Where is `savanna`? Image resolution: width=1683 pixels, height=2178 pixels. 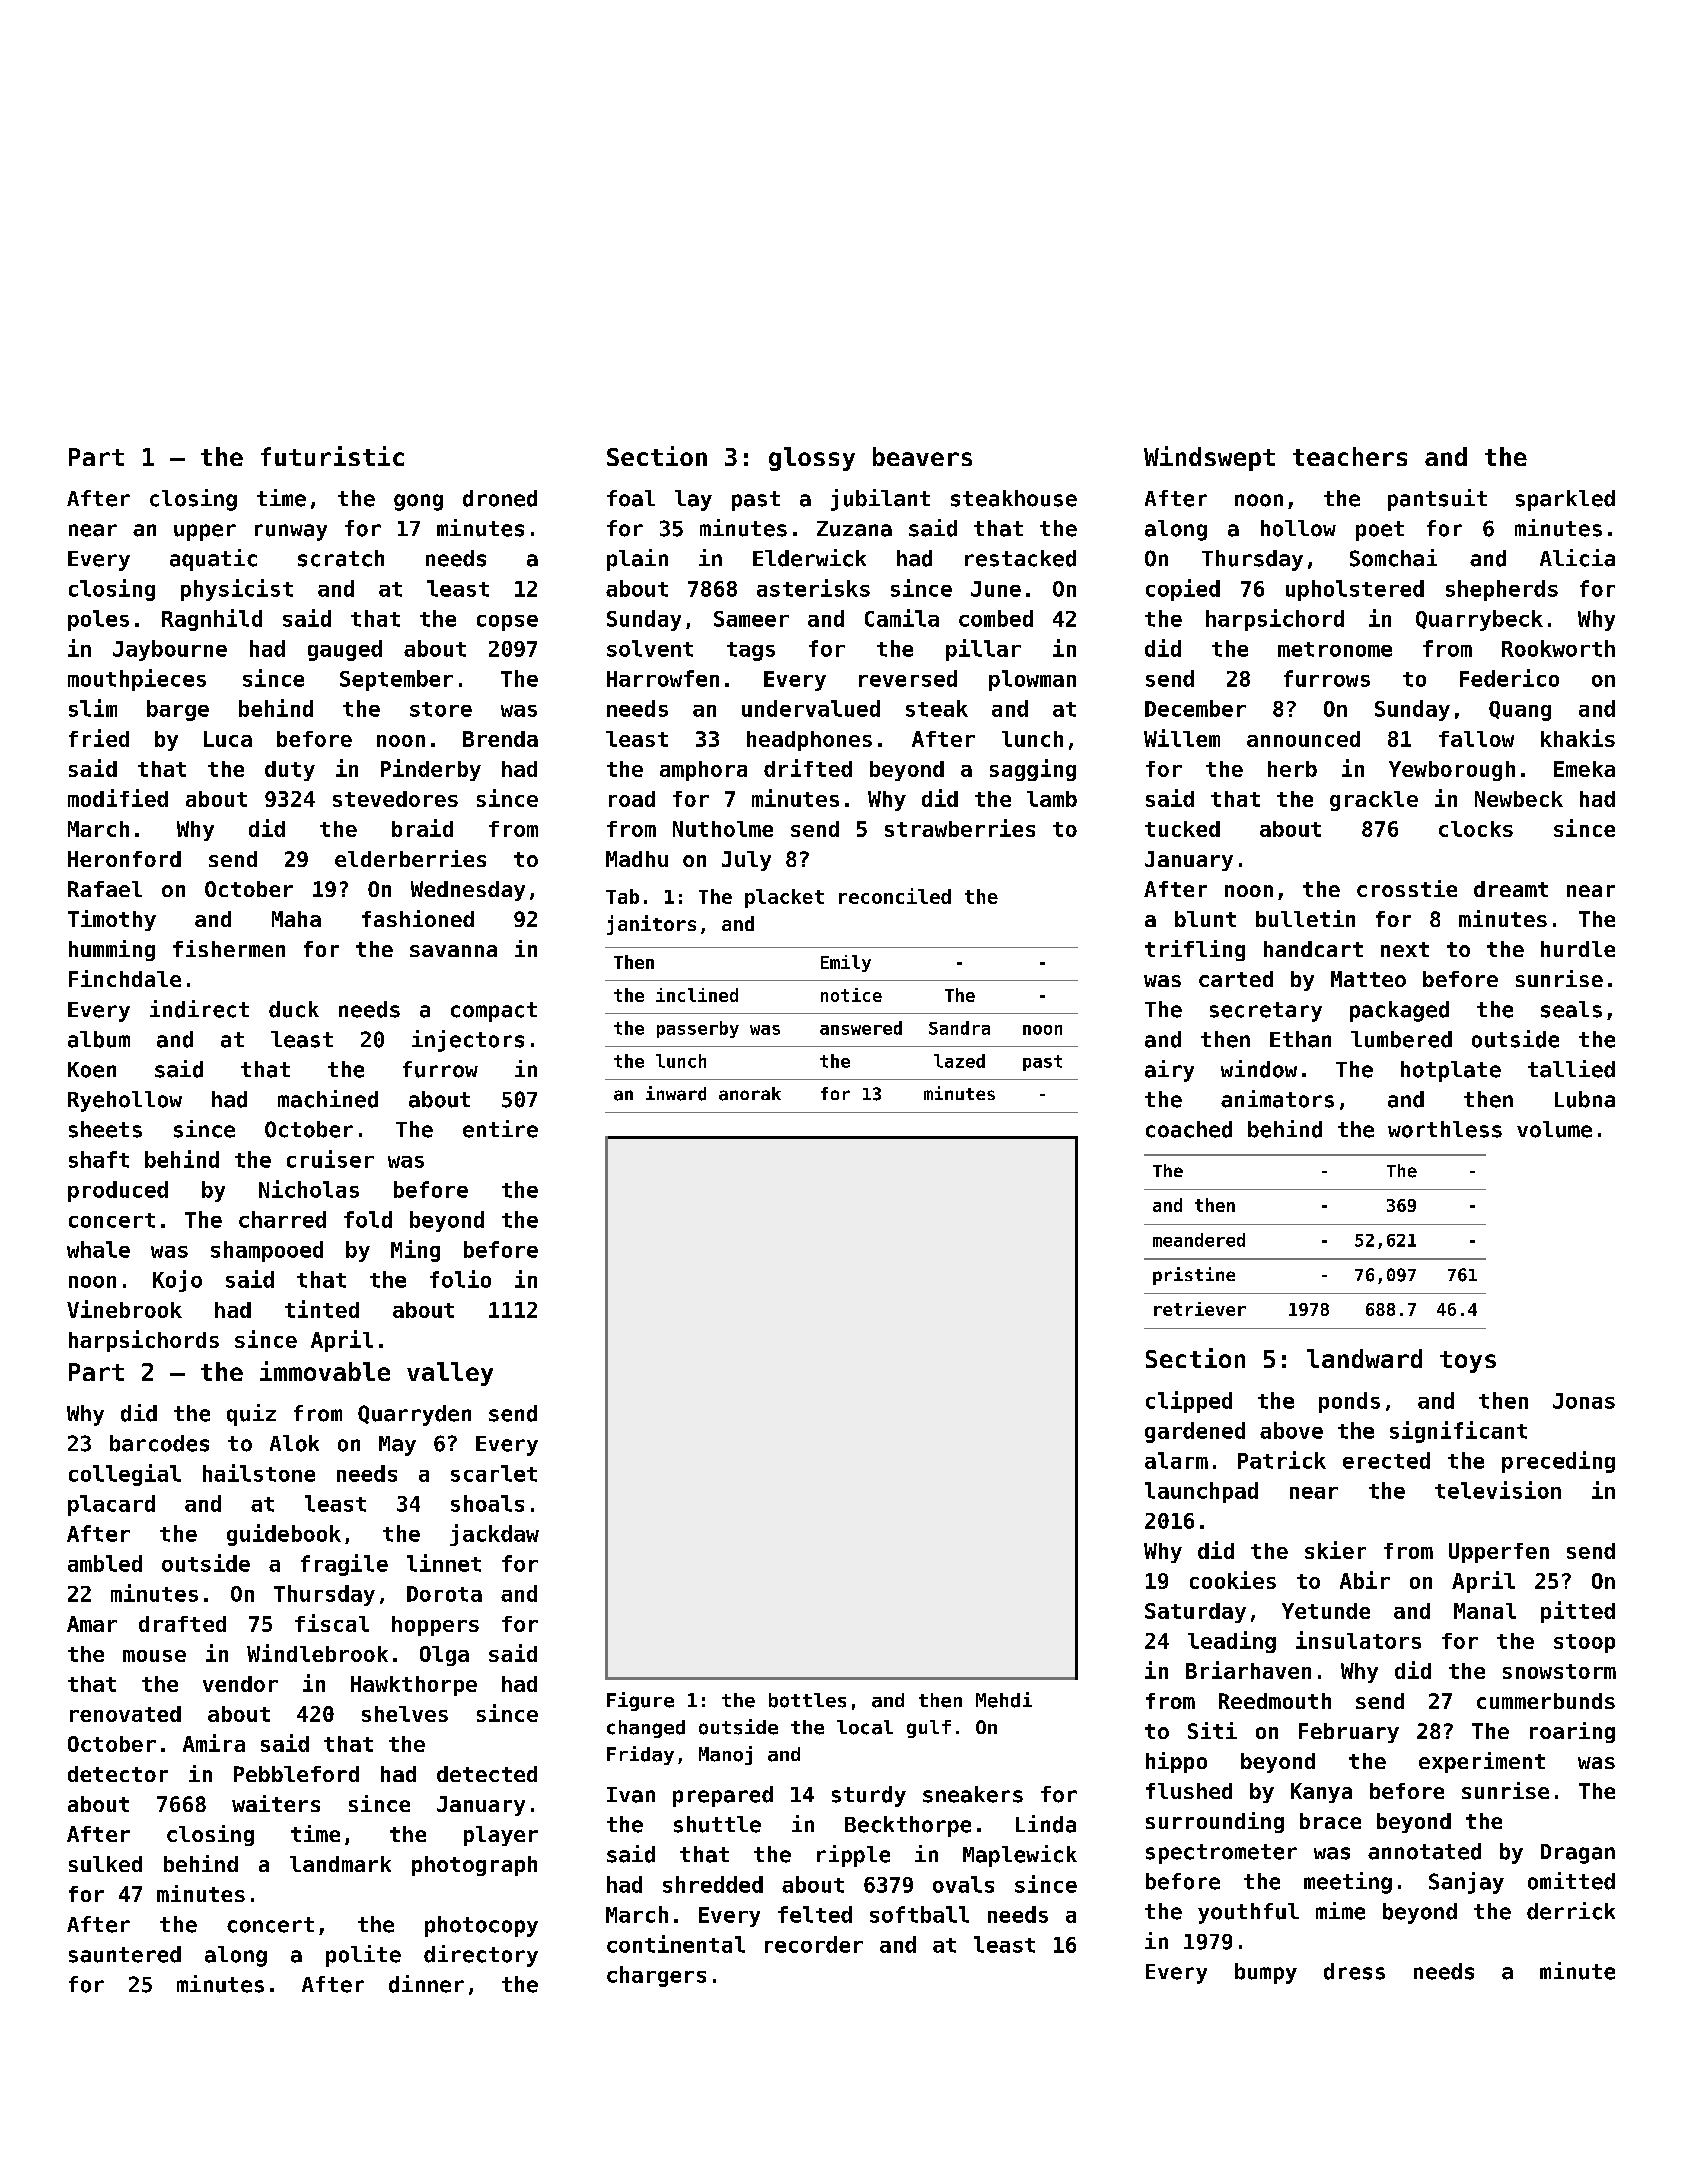
savanna is located at coordinates (453, 951).
